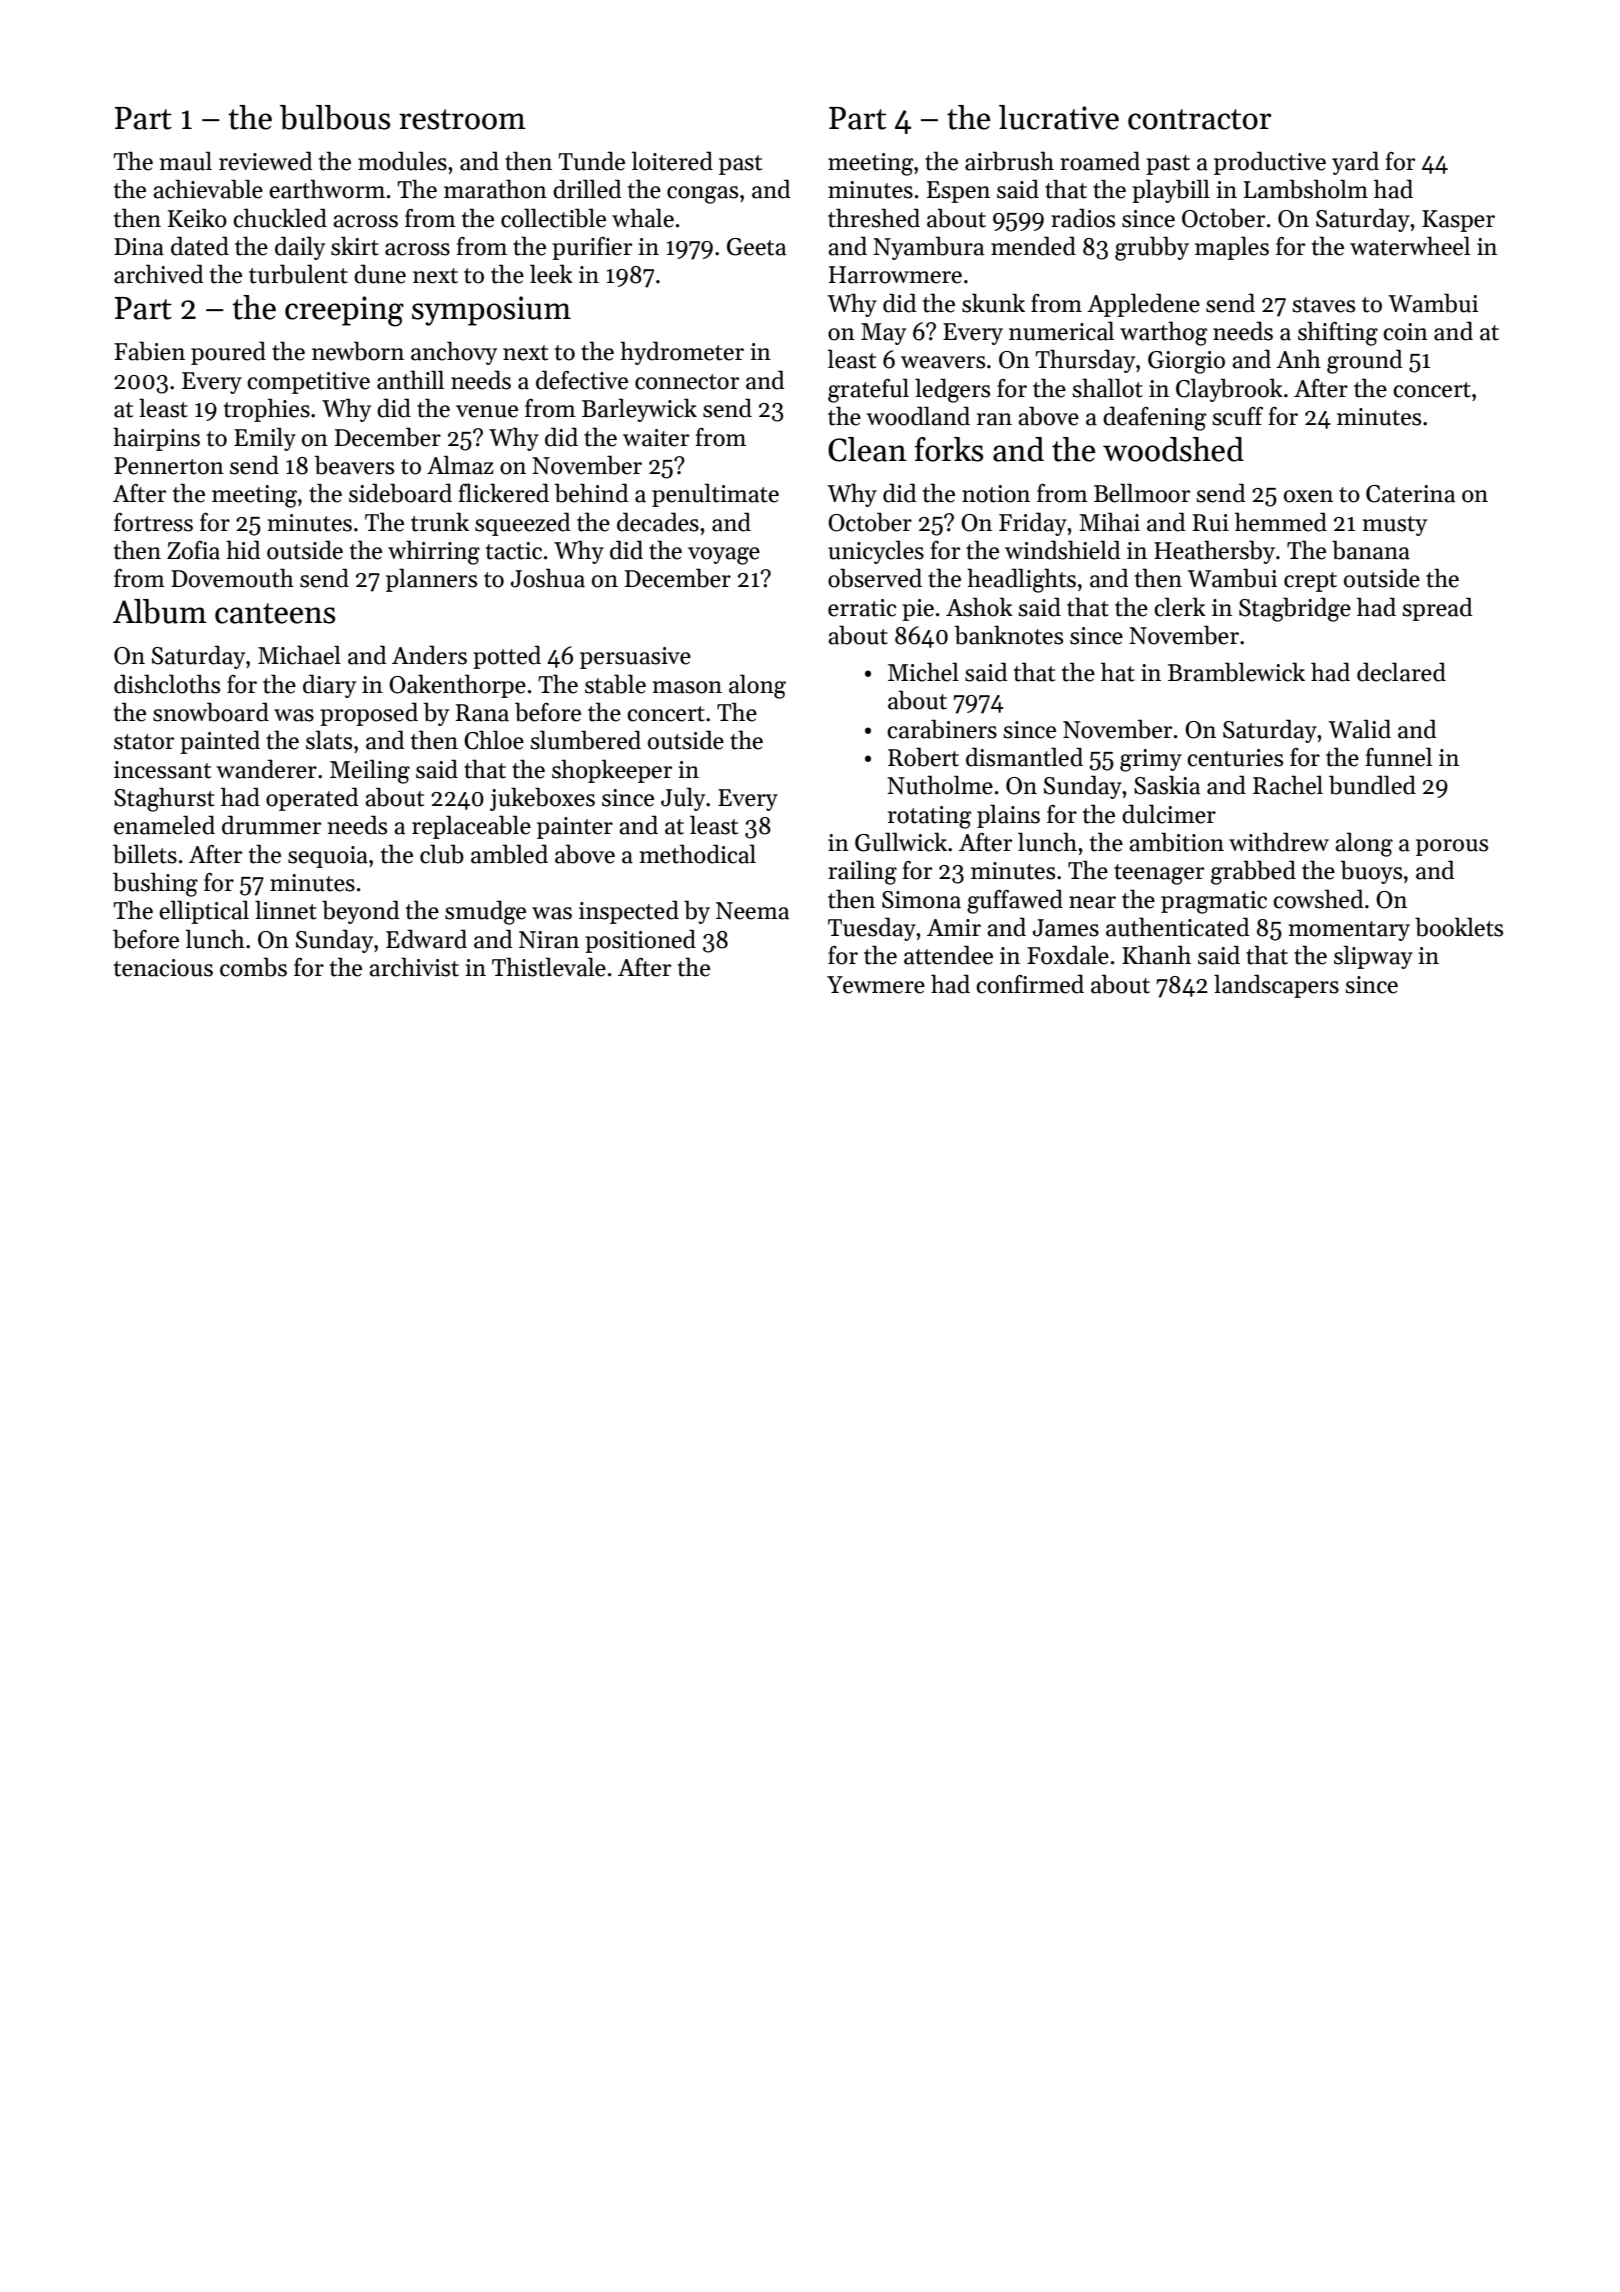  I want to click on Yewmere, so click(876, 985).
